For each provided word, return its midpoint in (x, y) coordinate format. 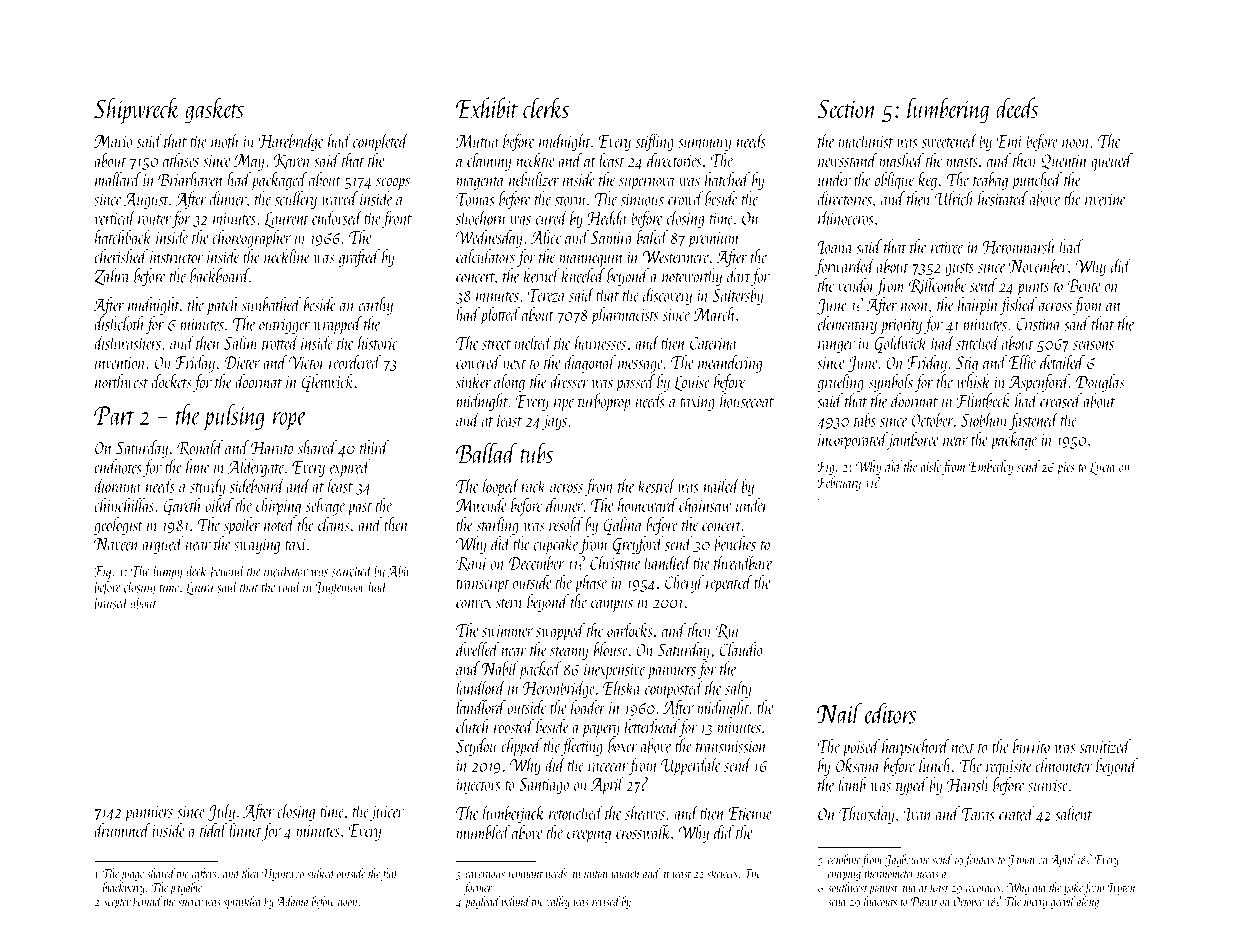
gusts (959, 270)
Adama (292, 901)
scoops (393, 184)
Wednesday (489, 239)
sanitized (1105, 746)
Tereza (546, 295)
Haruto (272, 448)
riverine (1105, 199)
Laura (200, 588)
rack (533, 485)
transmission (730, 746)
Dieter (242, 362)
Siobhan (985, 419)
